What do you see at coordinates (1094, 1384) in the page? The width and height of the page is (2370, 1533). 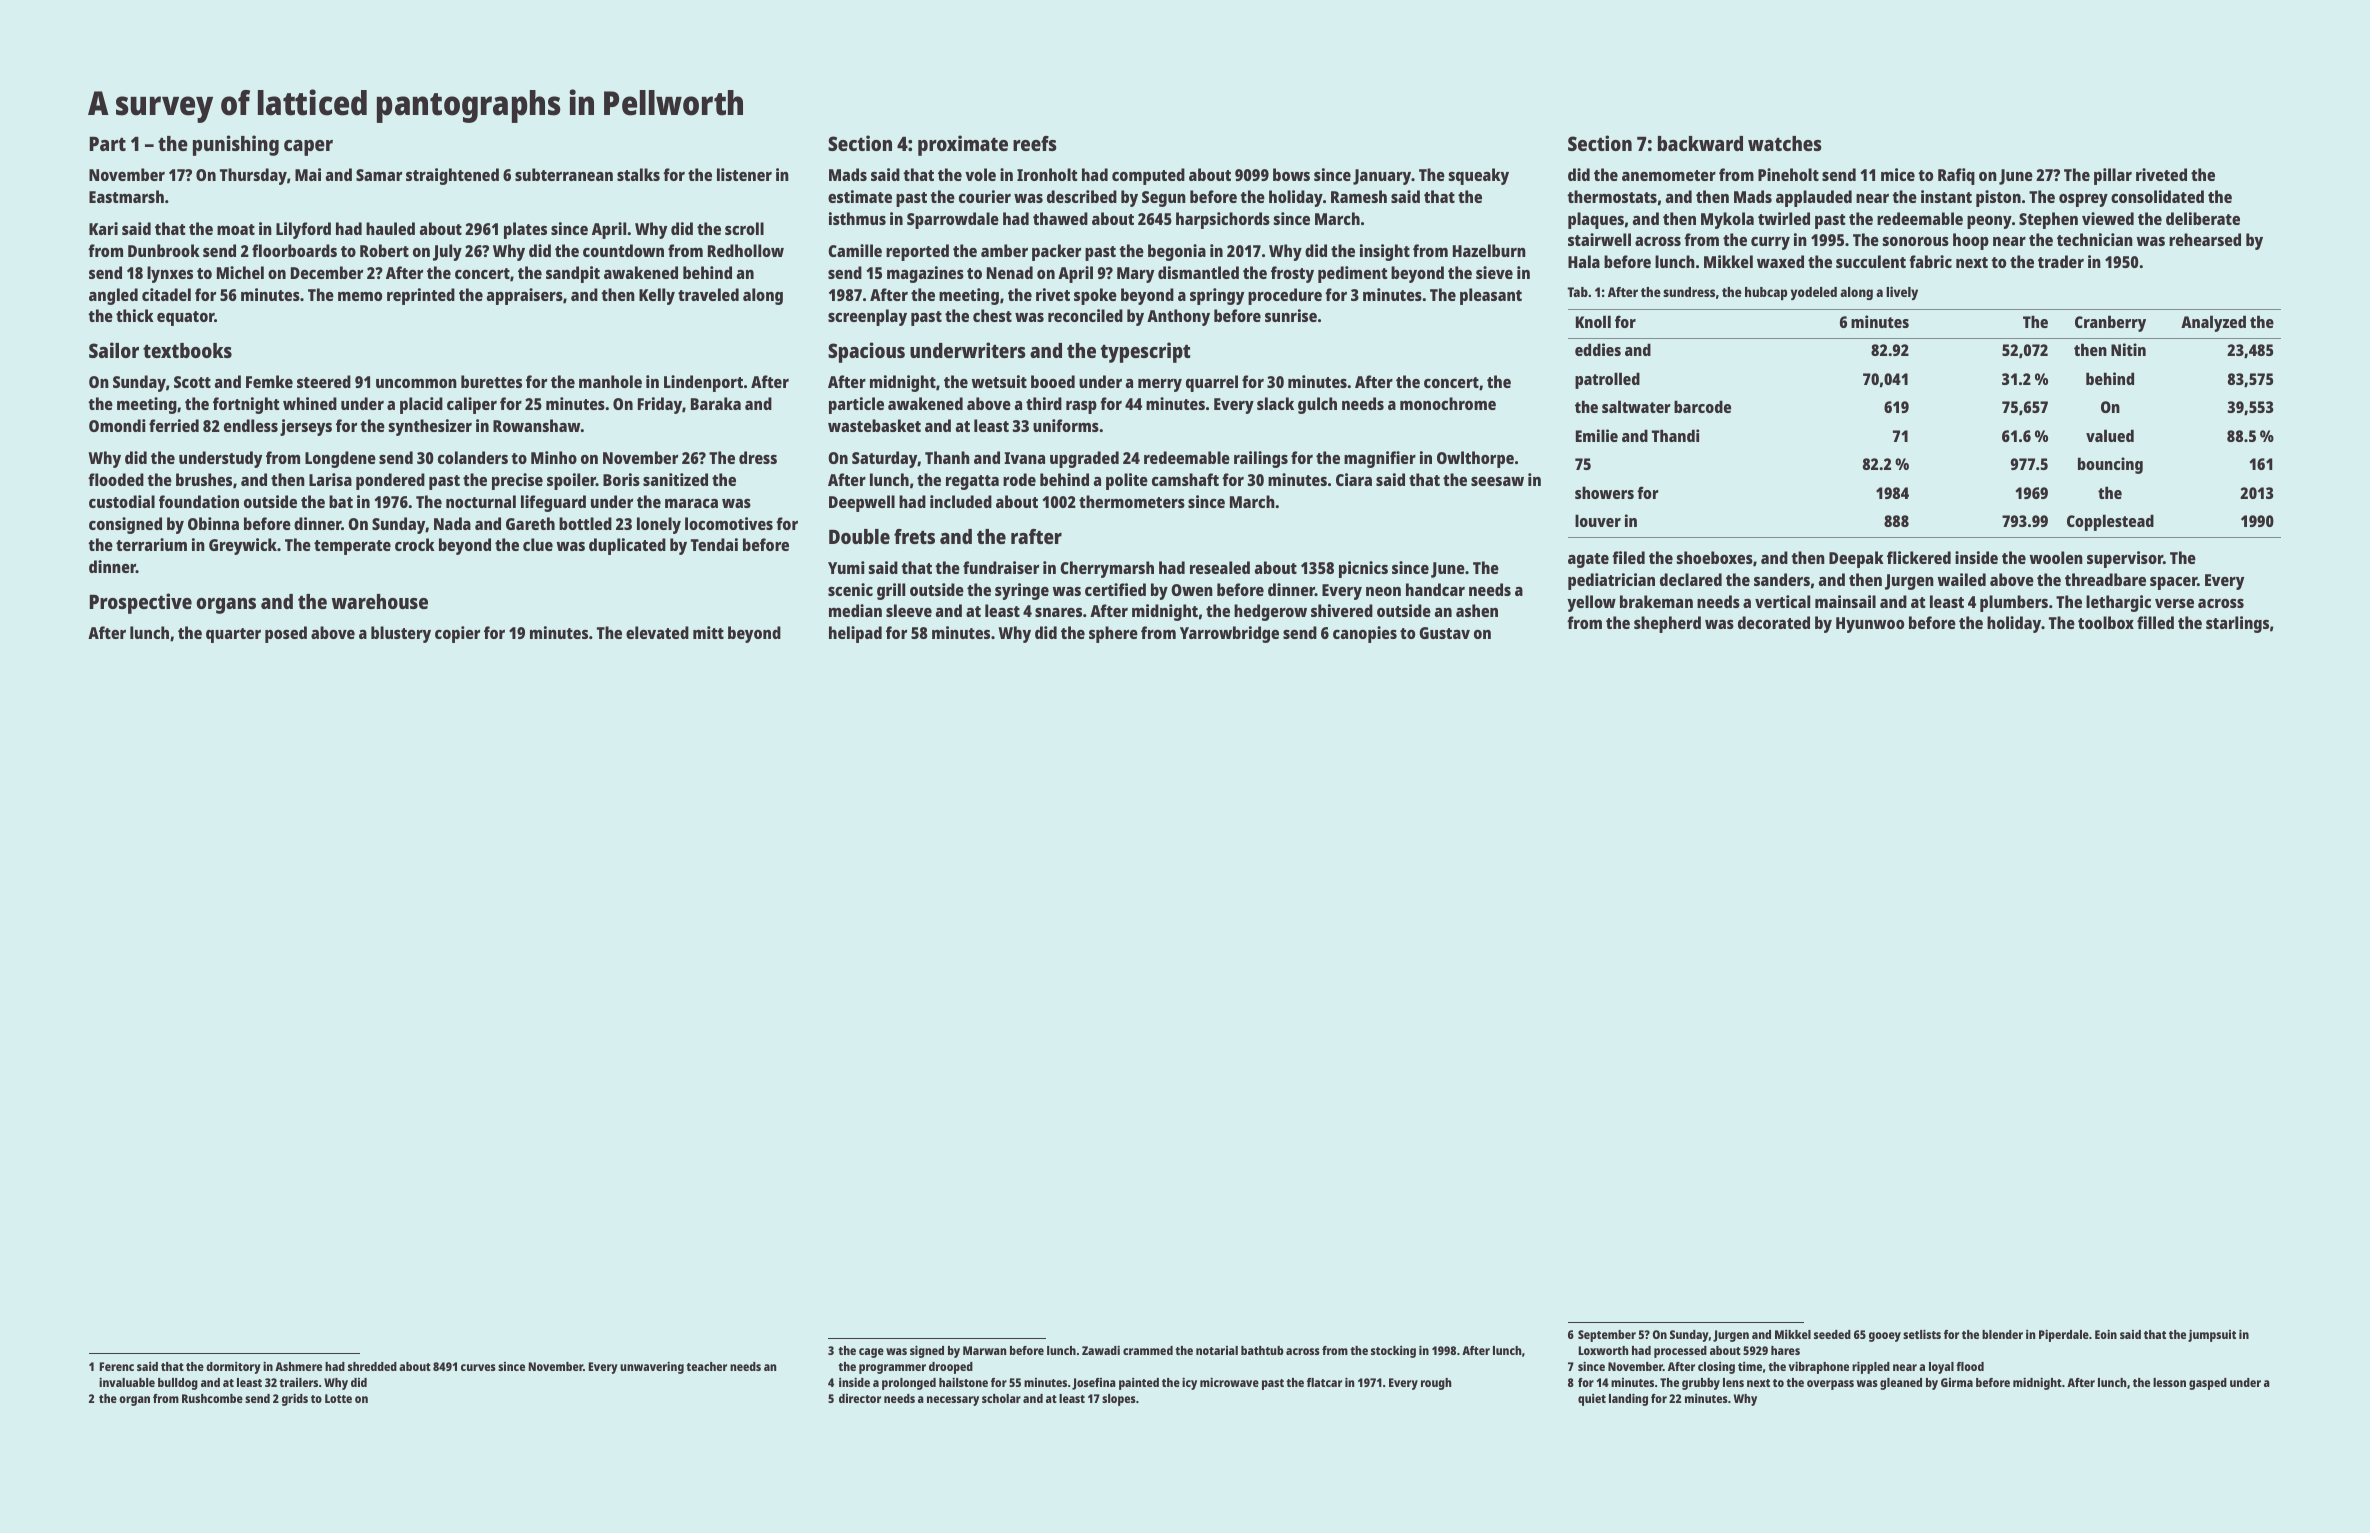 I see `Josefina` at bounding box center [1094, 1384].
